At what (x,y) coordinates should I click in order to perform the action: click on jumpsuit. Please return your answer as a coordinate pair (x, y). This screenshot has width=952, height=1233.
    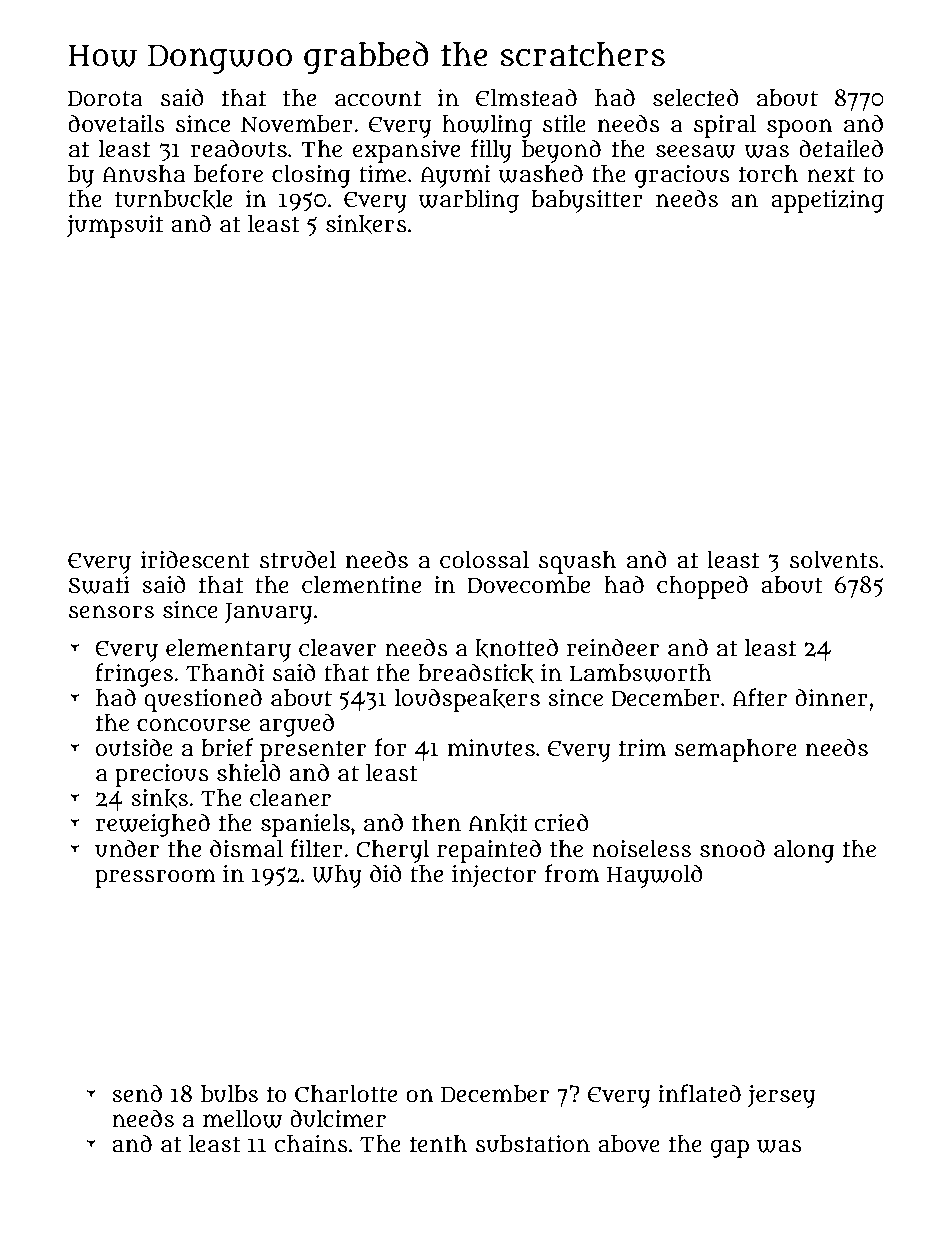
    Looking at the image, I should click on (115, 226).
